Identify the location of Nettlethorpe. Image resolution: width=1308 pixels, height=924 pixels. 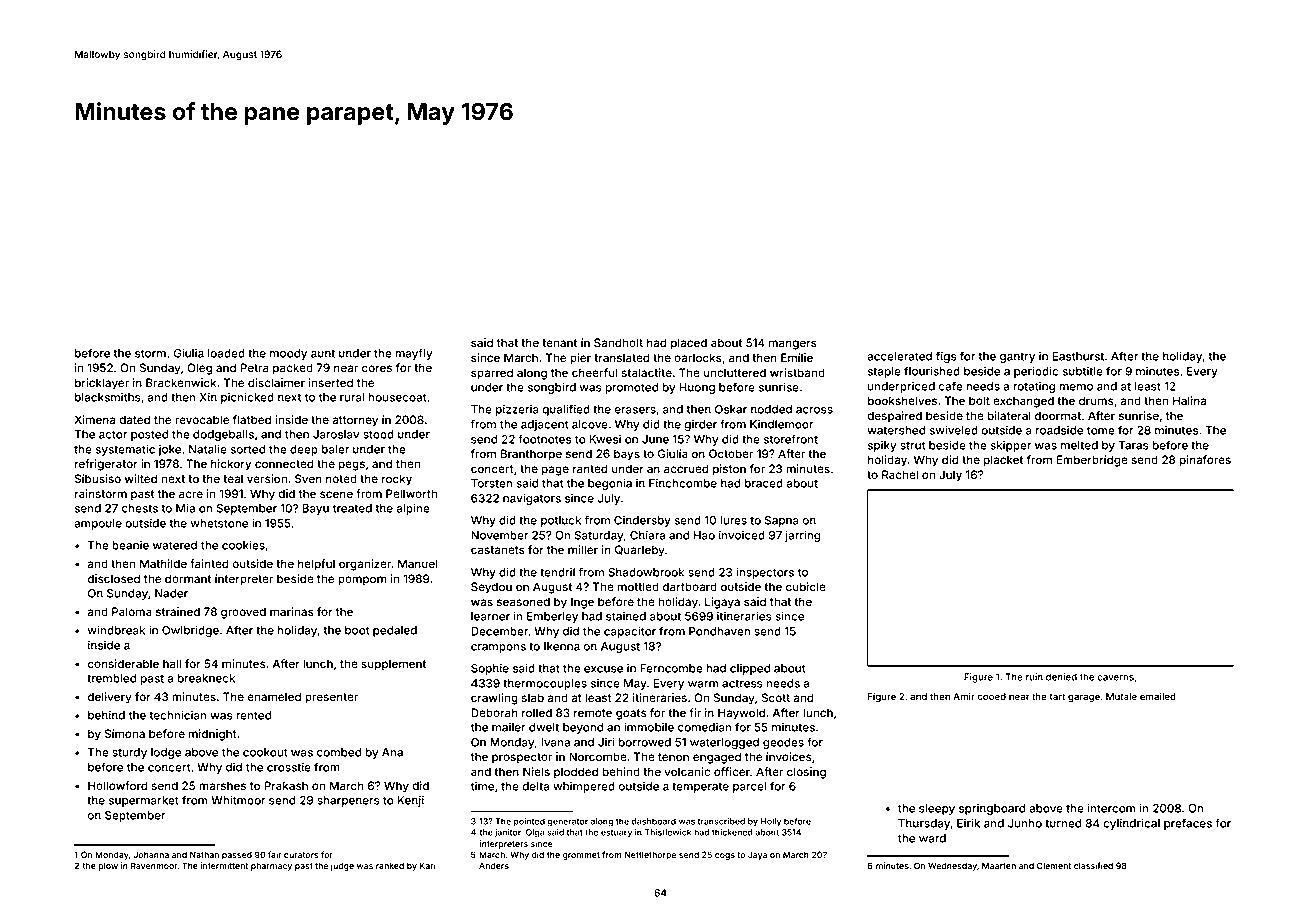
(650, 855).
